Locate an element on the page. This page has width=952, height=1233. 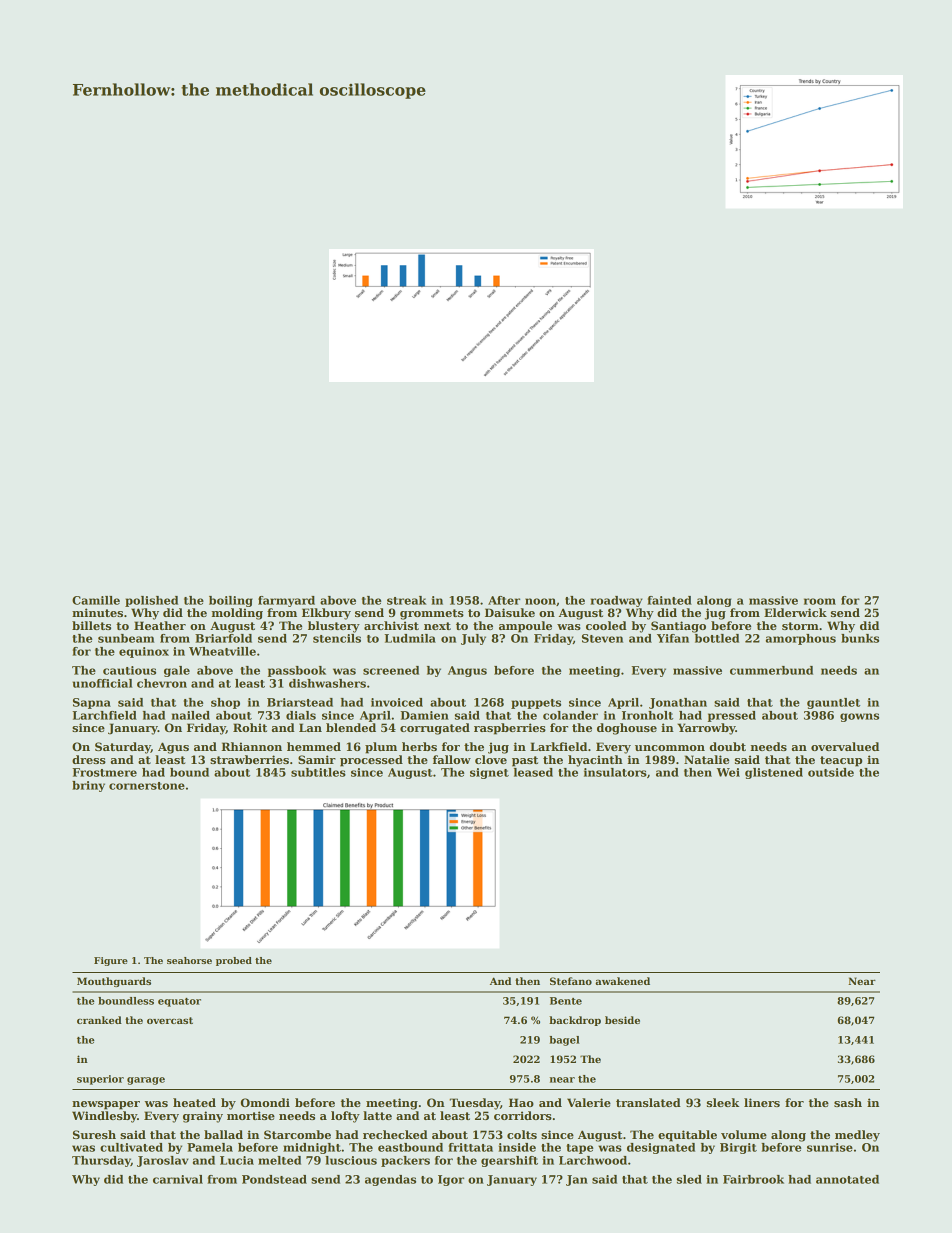
Igor is located at coordinates (451, 1180).
